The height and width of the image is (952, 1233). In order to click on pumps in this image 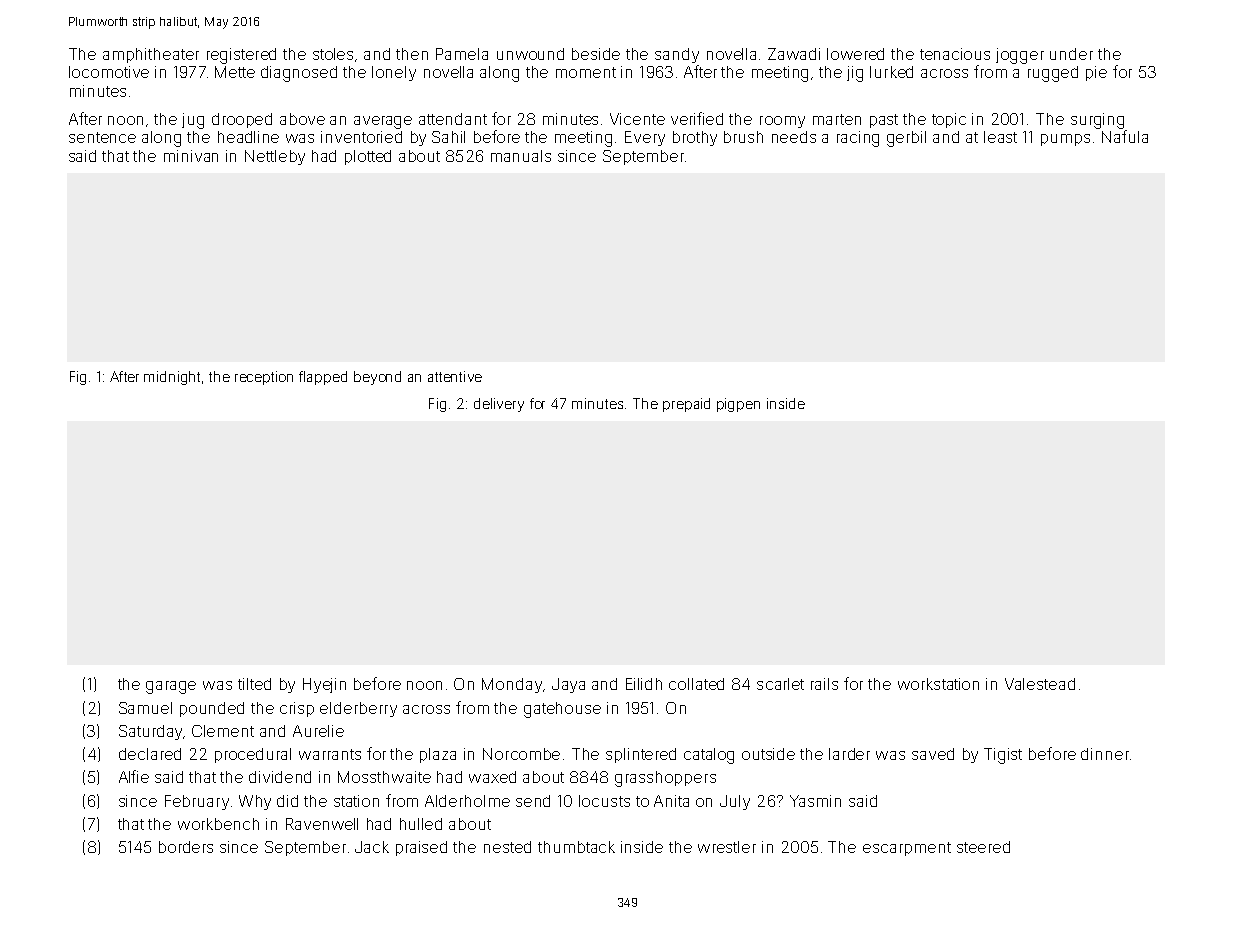, I will do `click(1065, 140)`.
